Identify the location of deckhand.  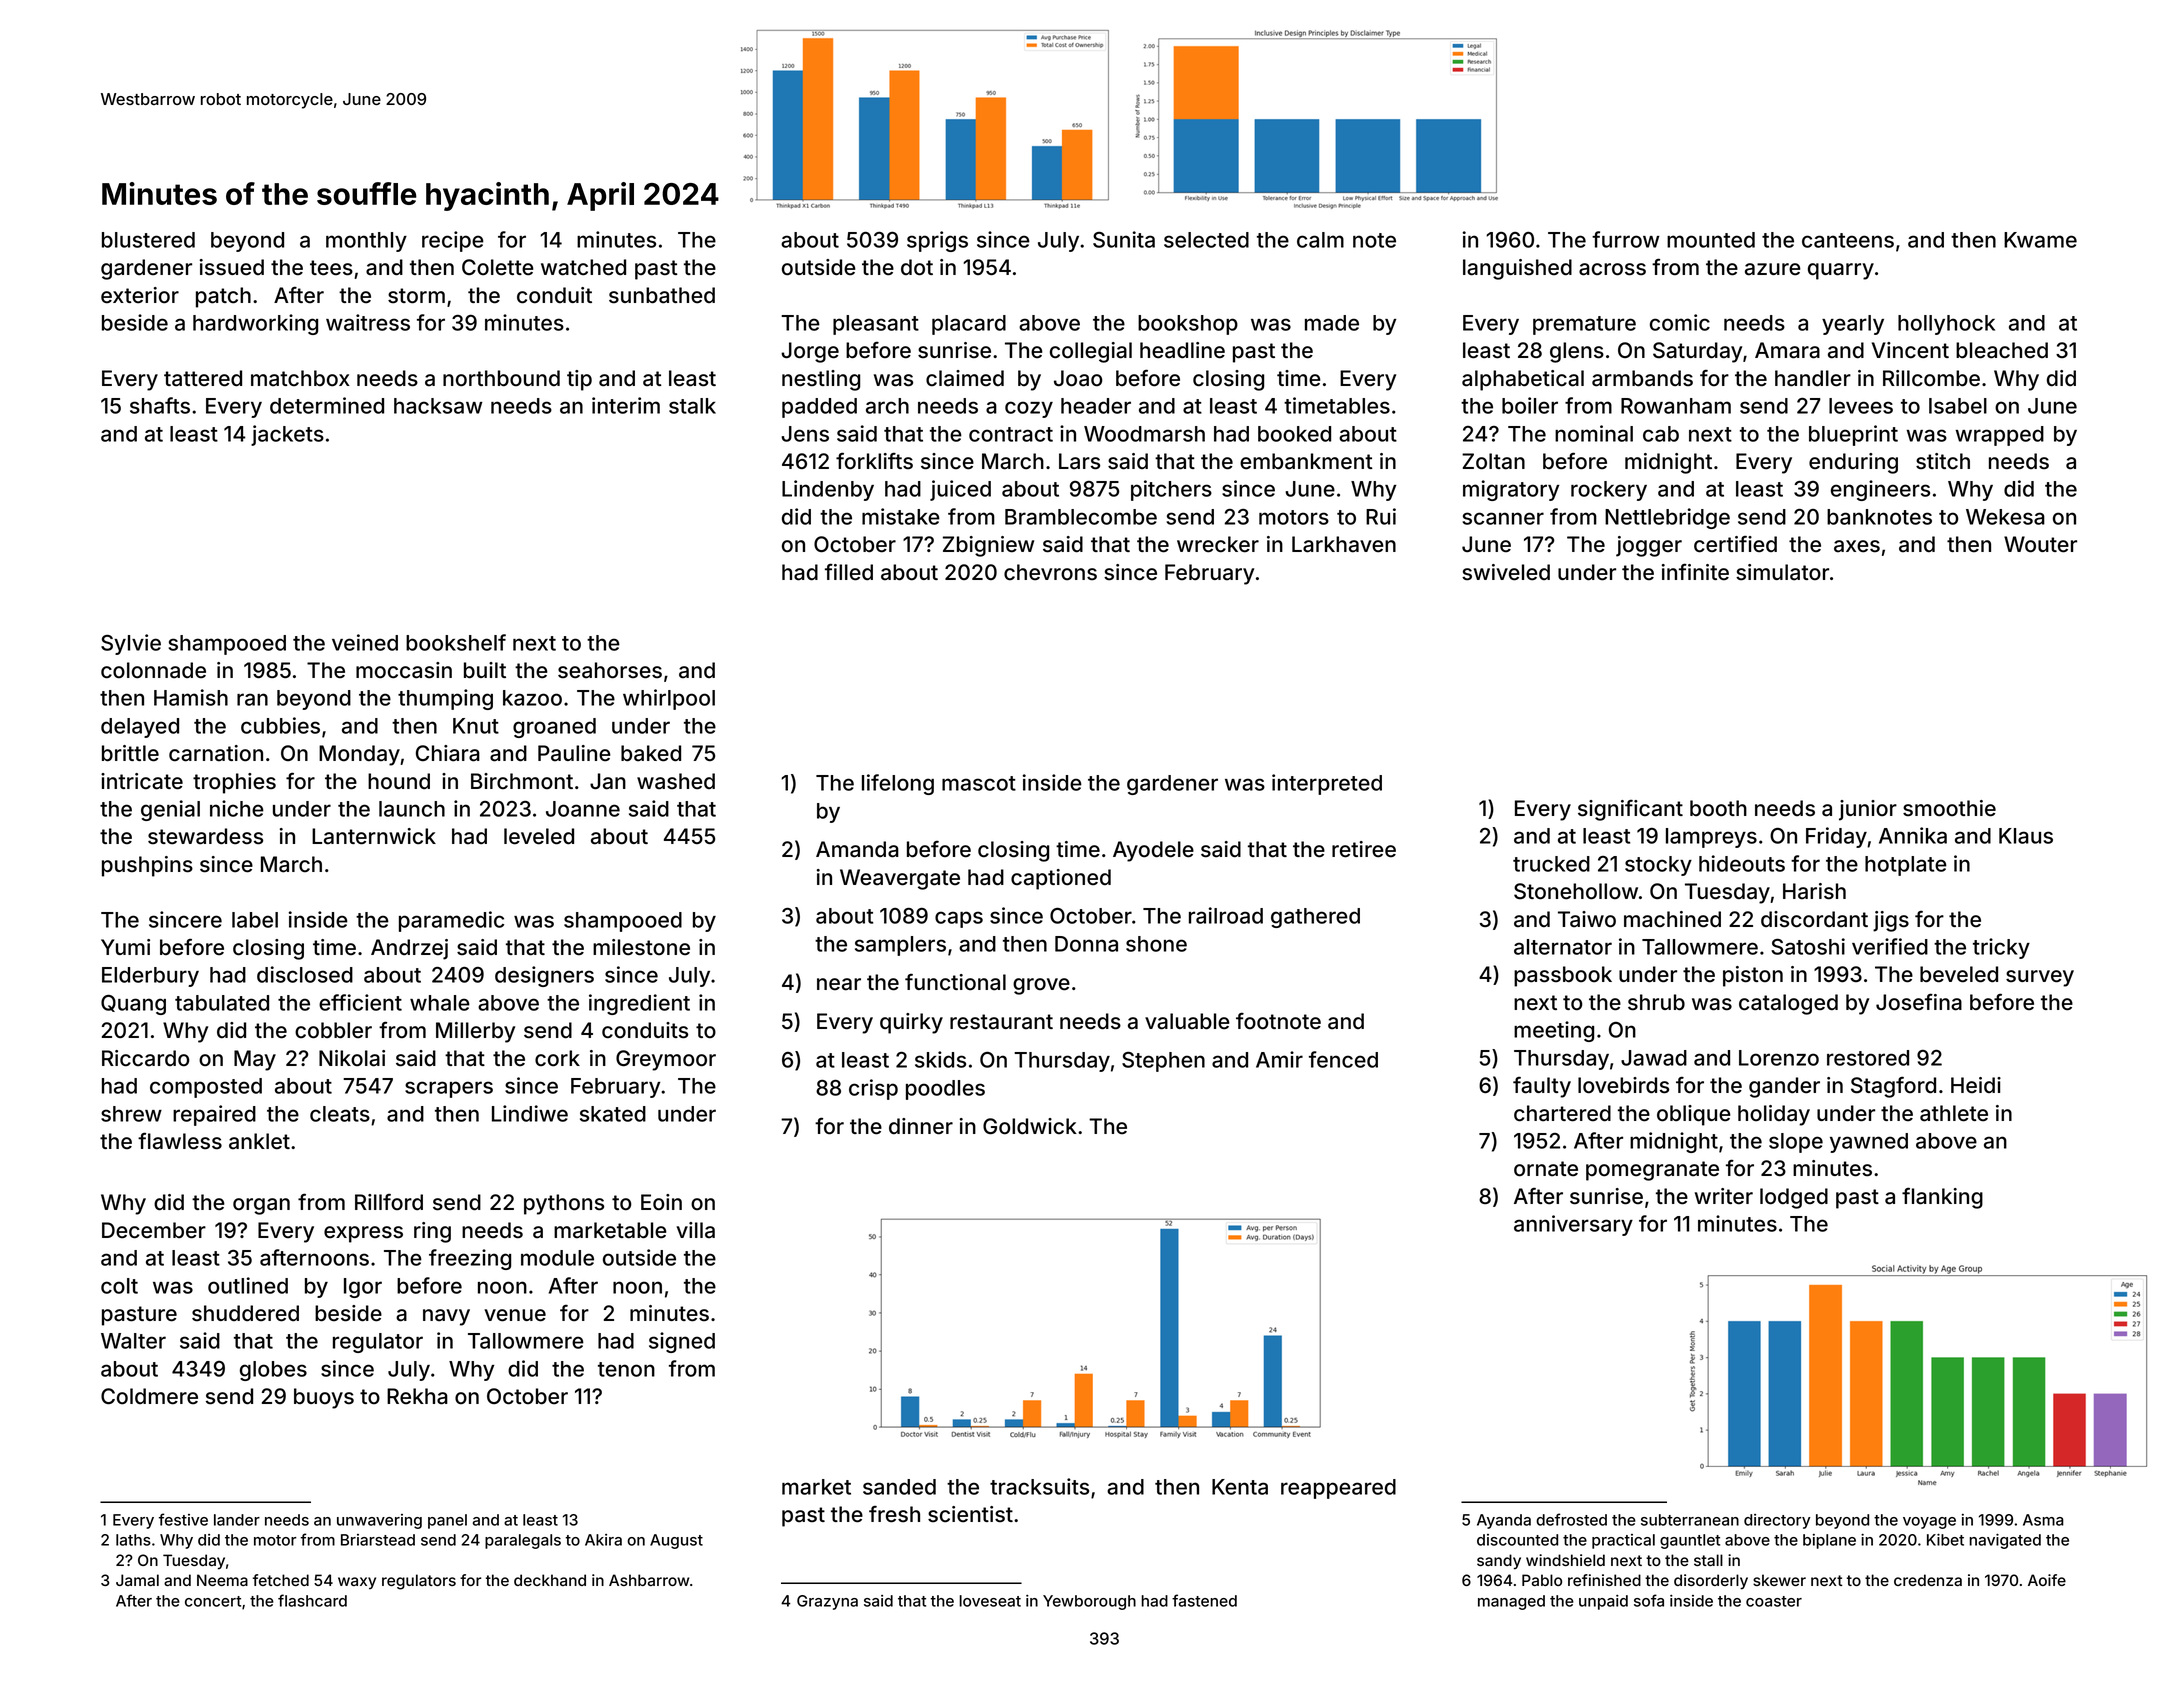
(550, 1580).
